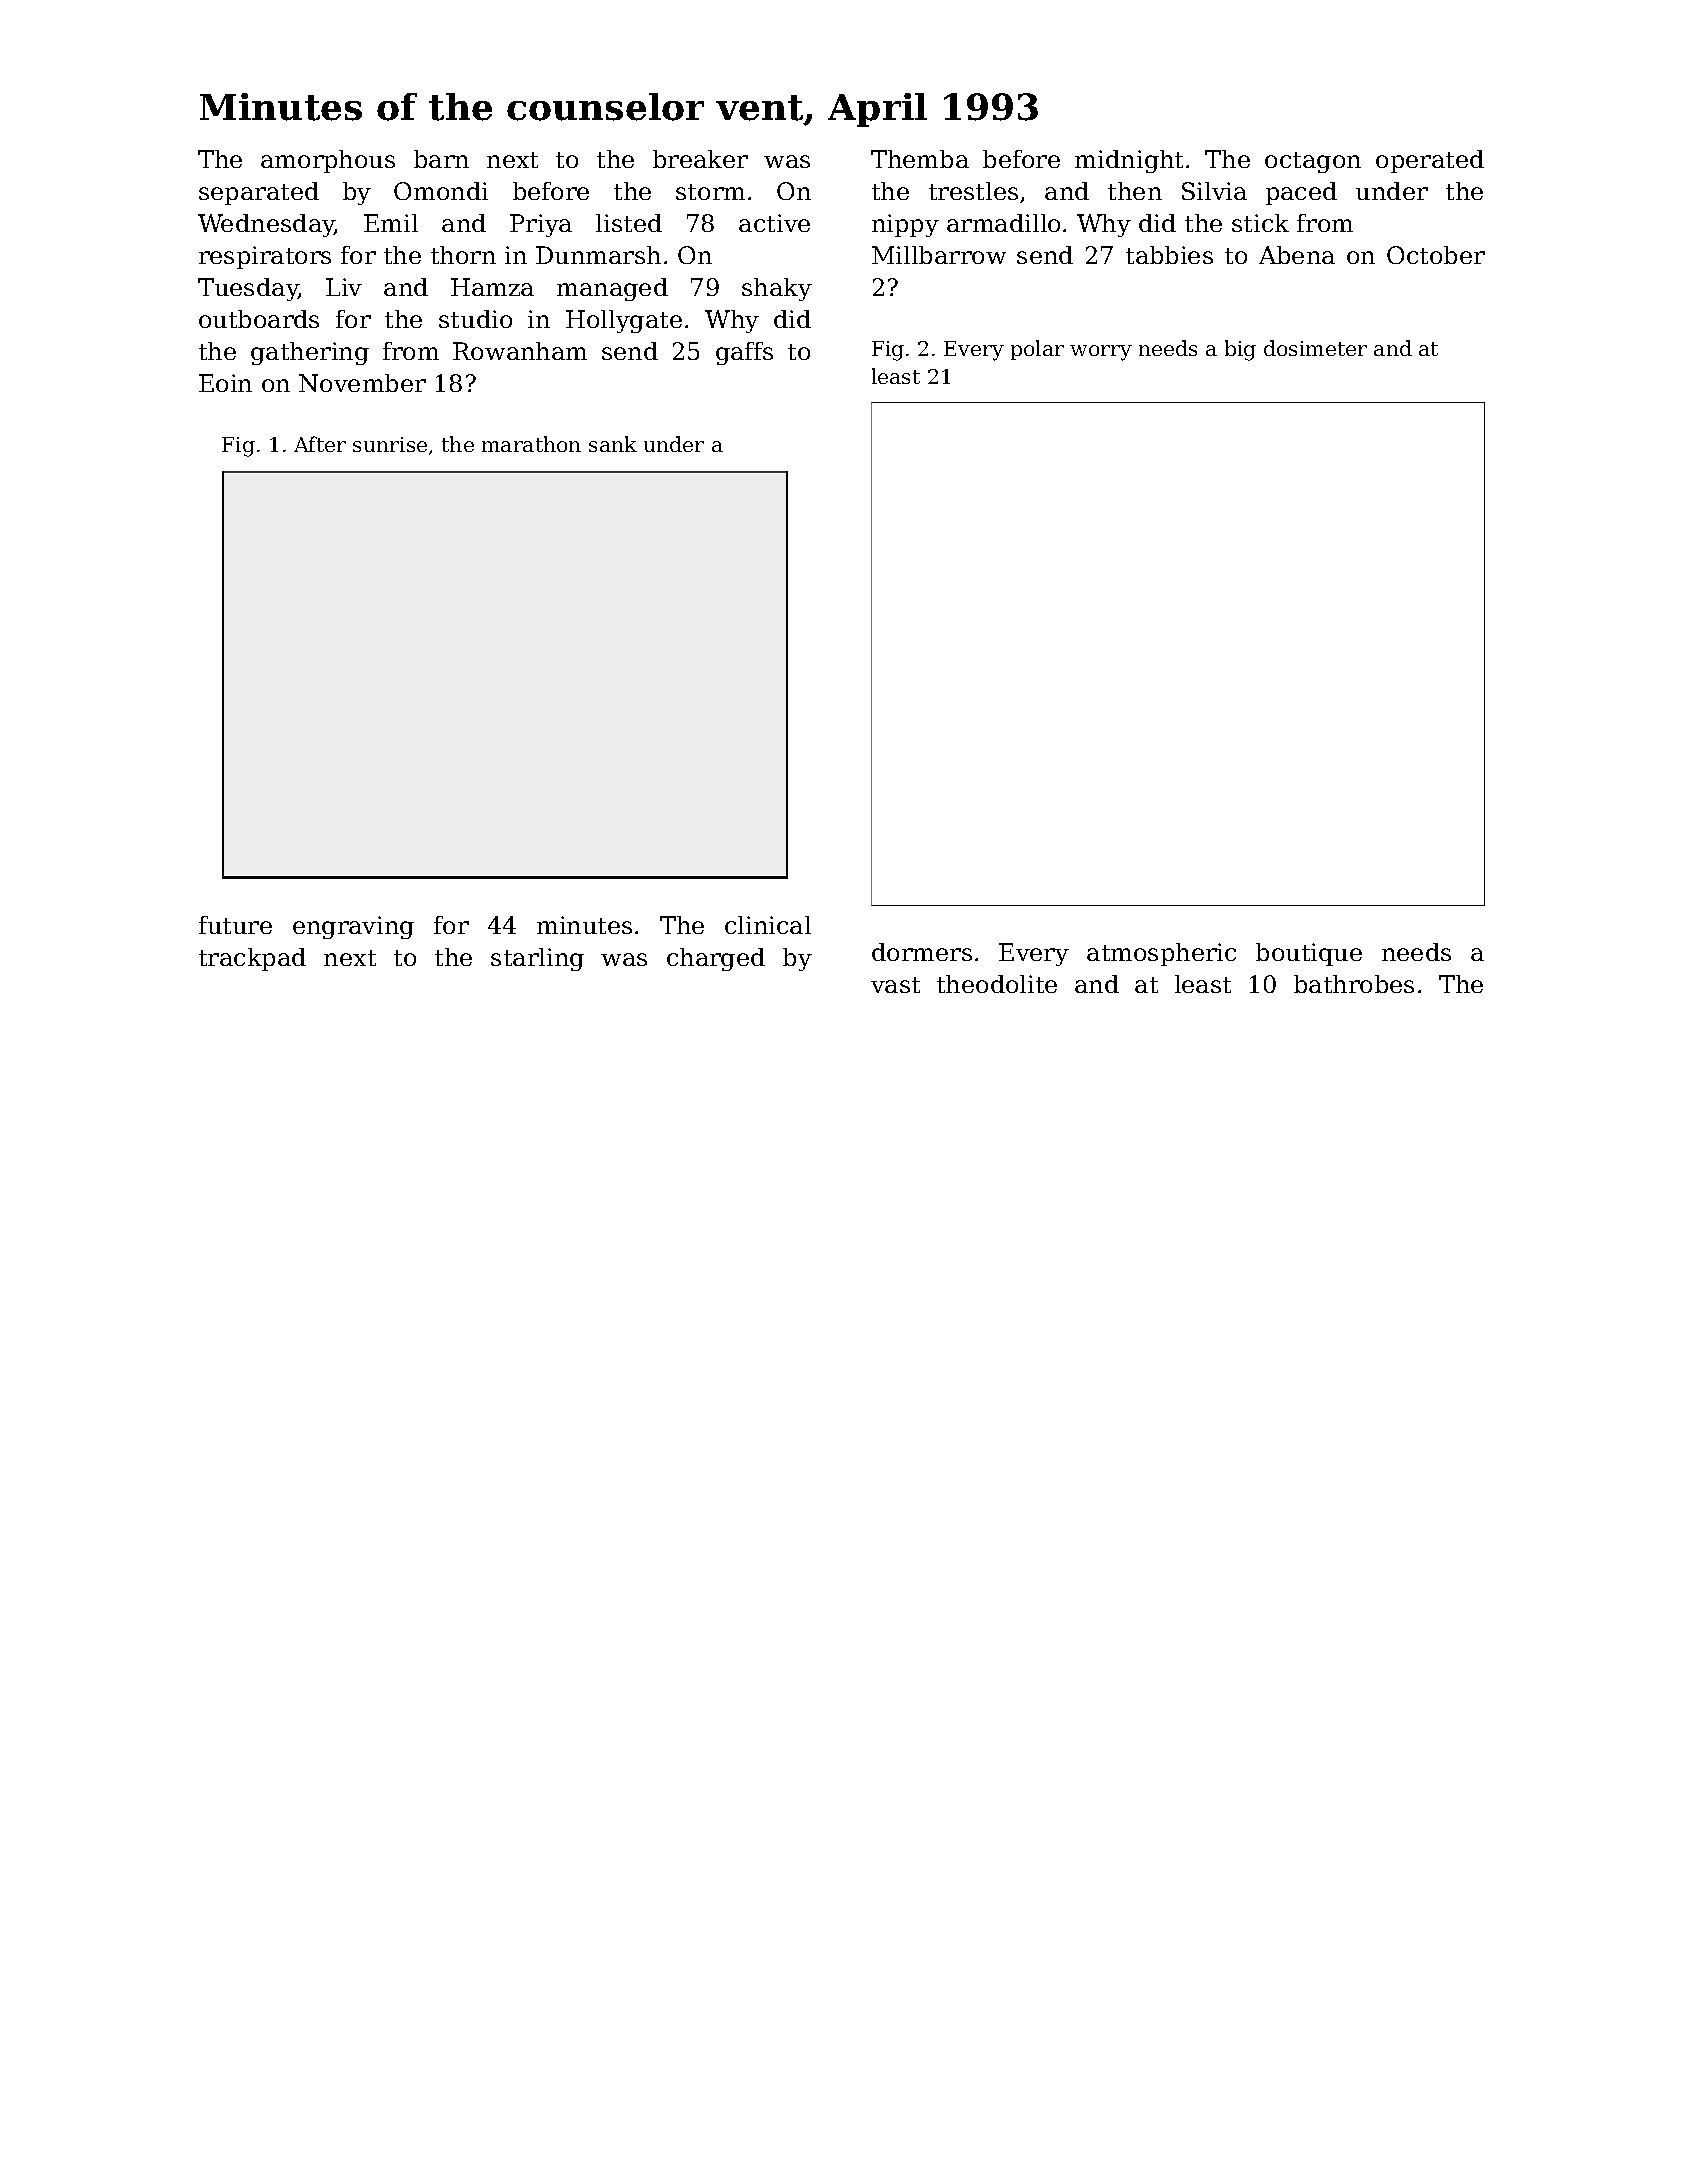 This screenshot has width=1683, height=2178. What do you see at coordinates (252, 959) in the screenshot?
I see `trackpad` at bounding box center [252, 959].
